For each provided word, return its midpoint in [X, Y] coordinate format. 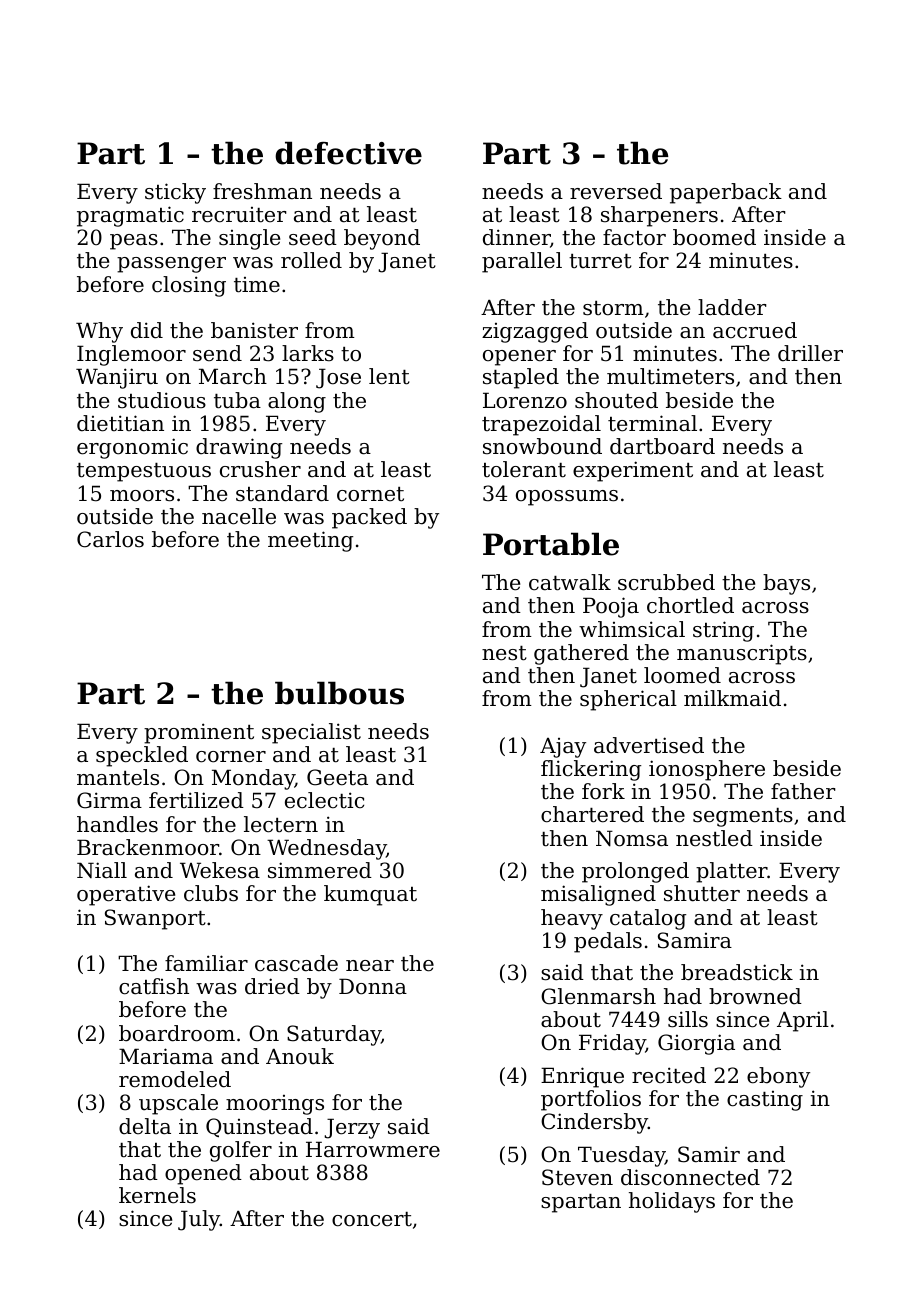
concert [372, 1219]
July [199, 1220]
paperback [726, 193]
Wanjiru [117, 378]
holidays [672, 1202]
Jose [338, 378]
